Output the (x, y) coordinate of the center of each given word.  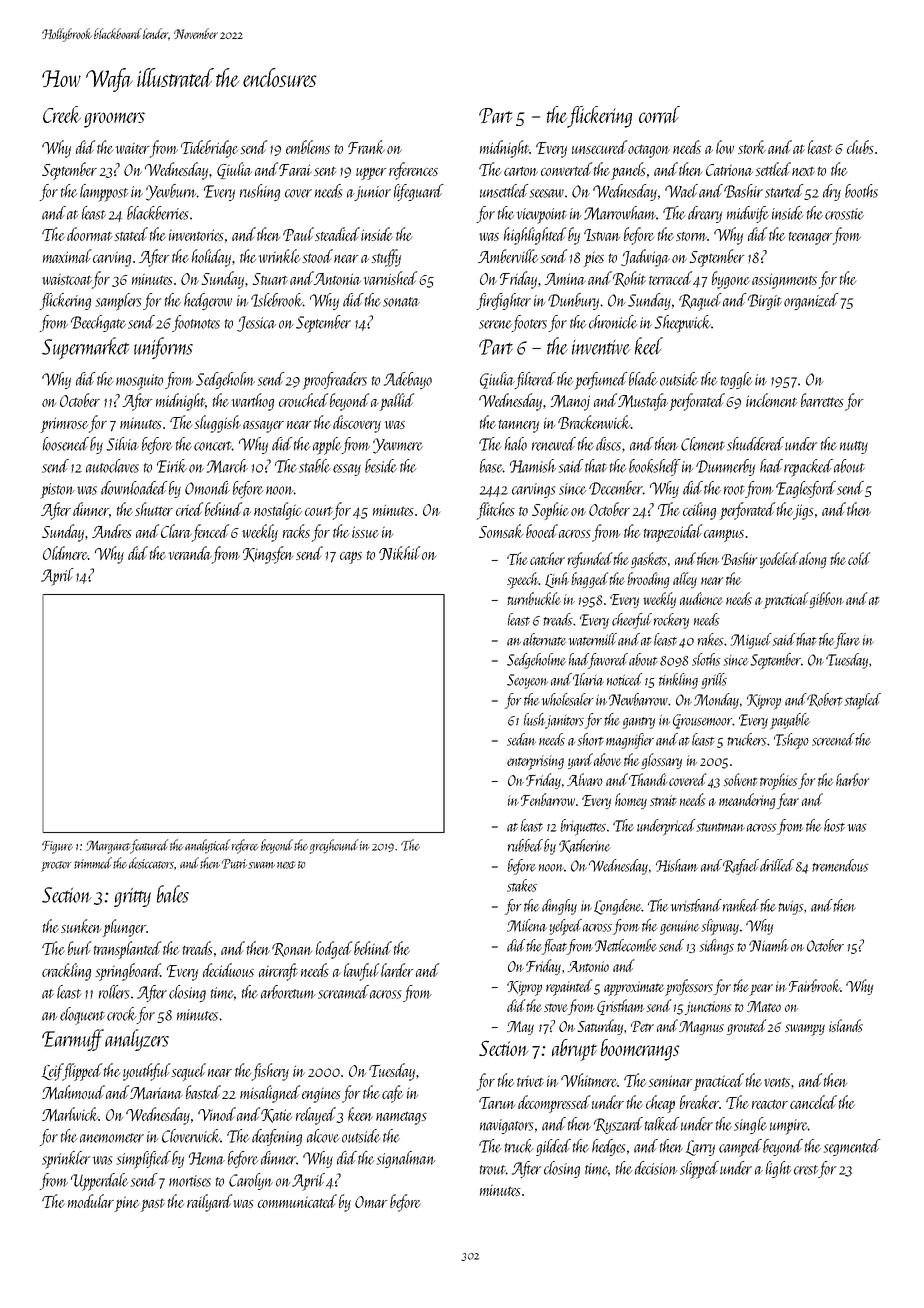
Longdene (617, 907)
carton (521, 171)
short (591, 739)
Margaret (108, 847)
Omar (371, 1202)
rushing (260, 192)
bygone (731, 280)
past (152, 1205)
